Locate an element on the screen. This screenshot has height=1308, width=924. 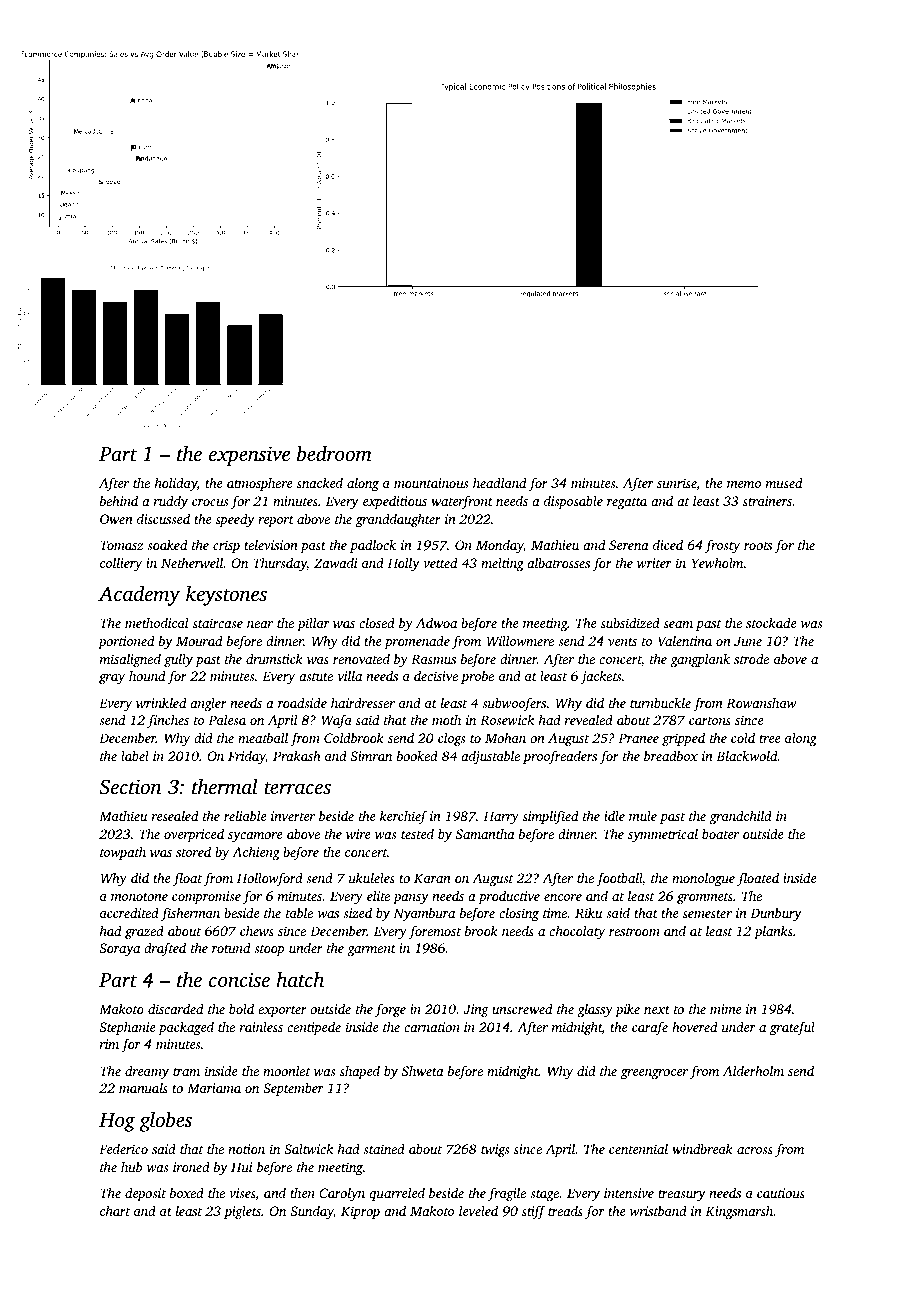
wrinkled is located at coordinates (161, 703).
